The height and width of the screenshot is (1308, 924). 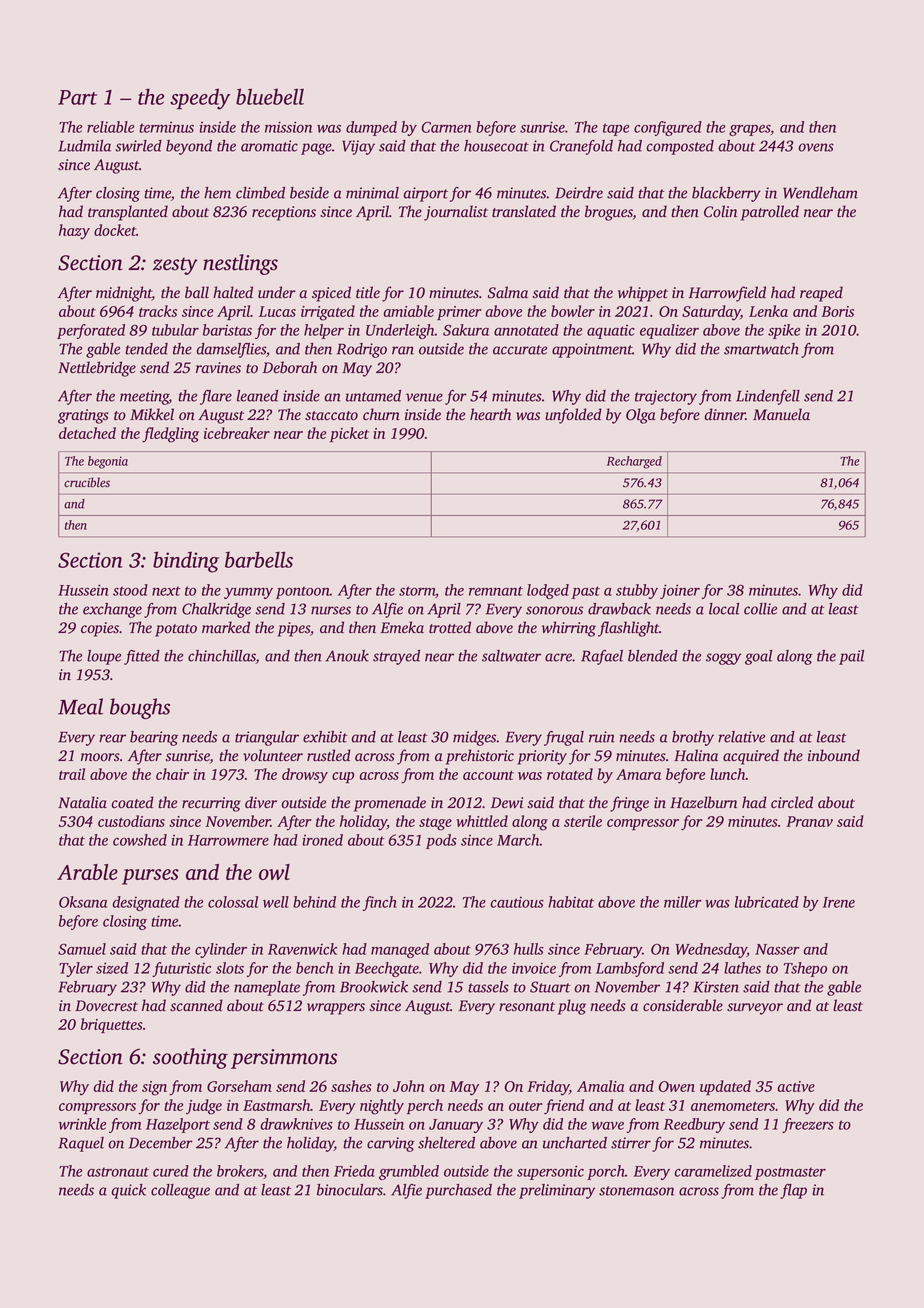 I want to click on crucibles, so click(x=87, y=482).
